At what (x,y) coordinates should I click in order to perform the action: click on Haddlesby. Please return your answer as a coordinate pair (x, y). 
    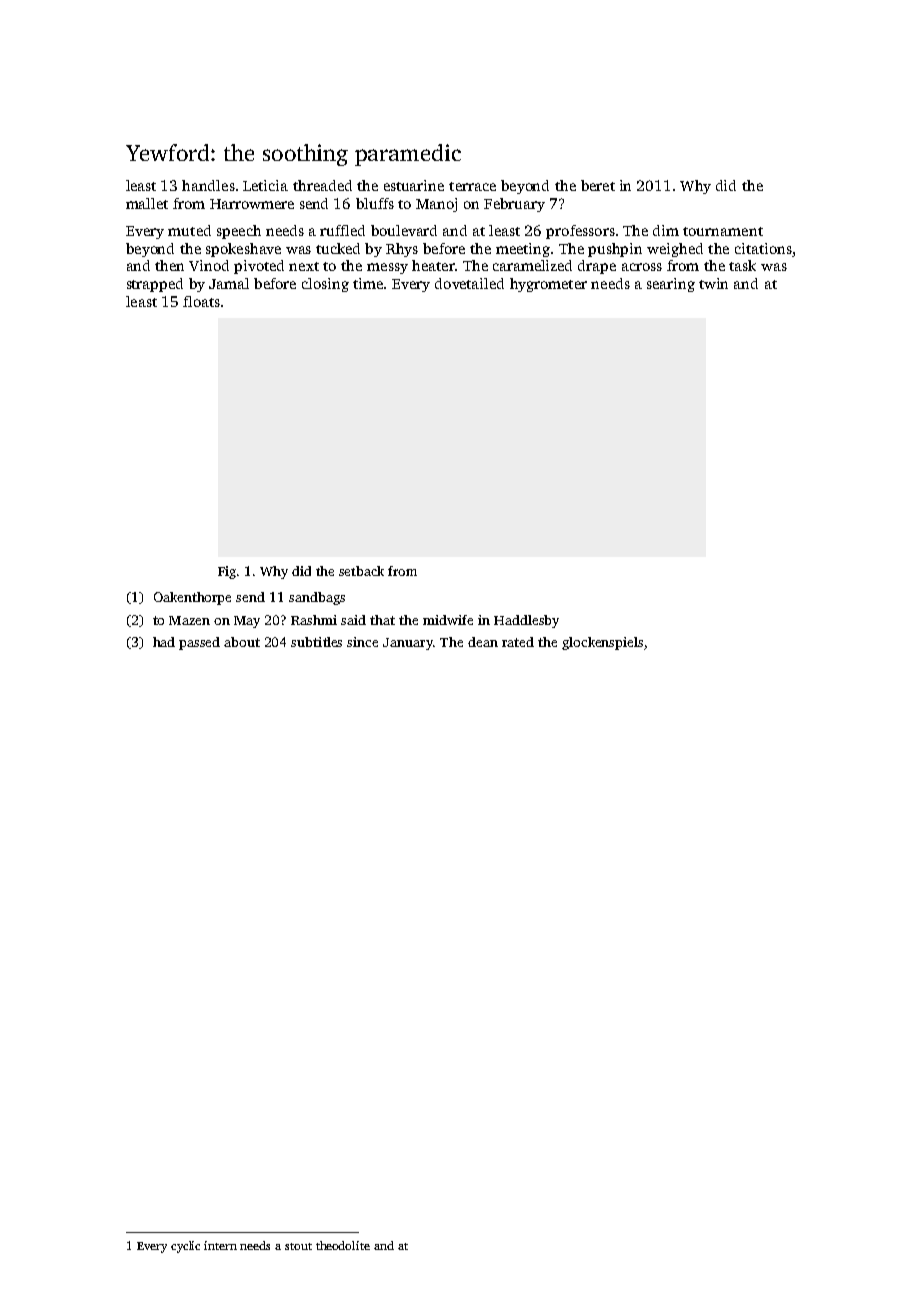
    Looking at the image, I should click on (526, 621).
